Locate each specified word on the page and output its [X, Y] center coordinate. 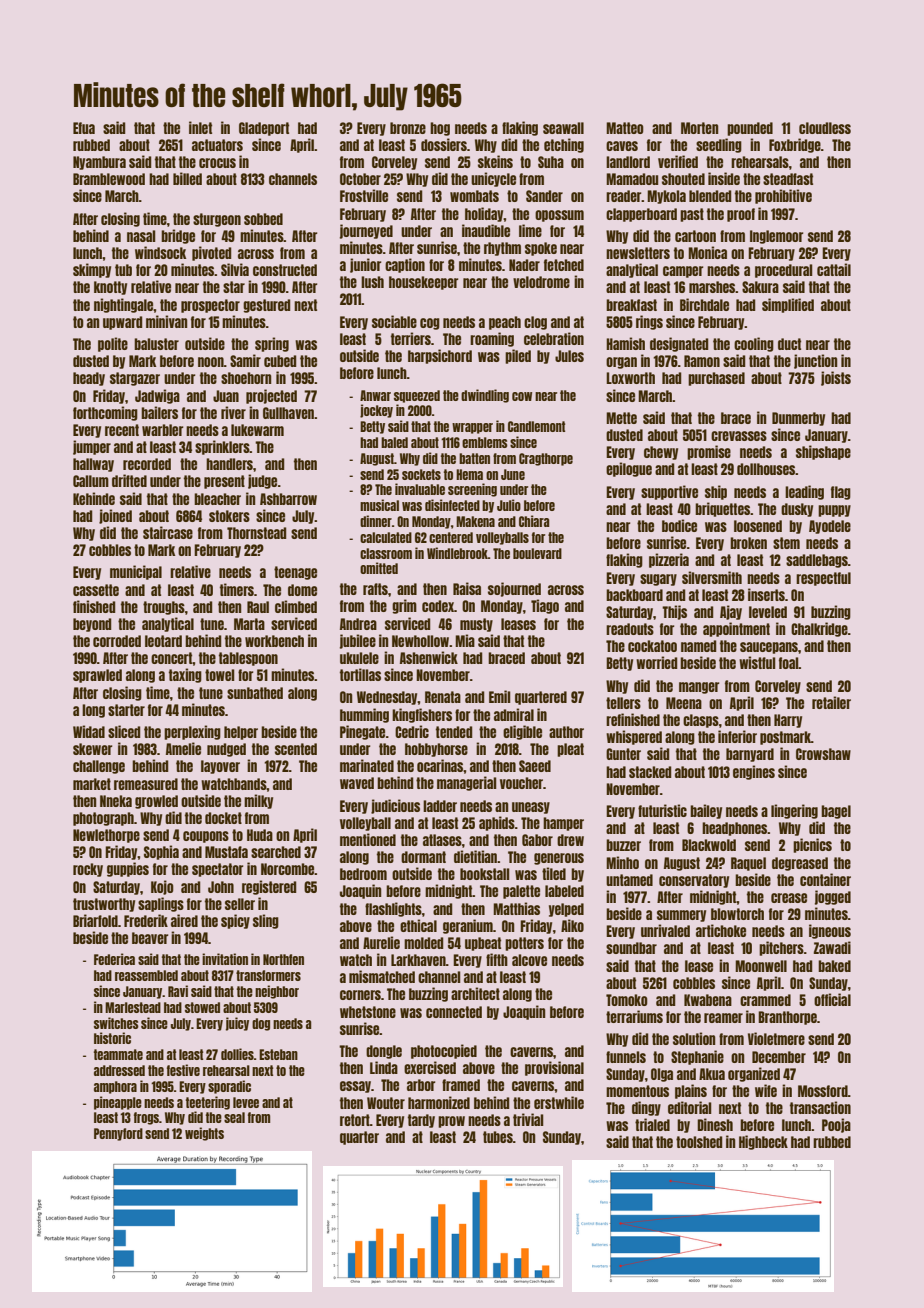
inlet [200, 127]
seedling [719, 145]
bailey [706, 811]
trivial [528, 1119]
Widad [89, 731]
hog [440, 129]
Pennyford [118, 1134]
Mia [465, 640]
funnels [626, 1057]
